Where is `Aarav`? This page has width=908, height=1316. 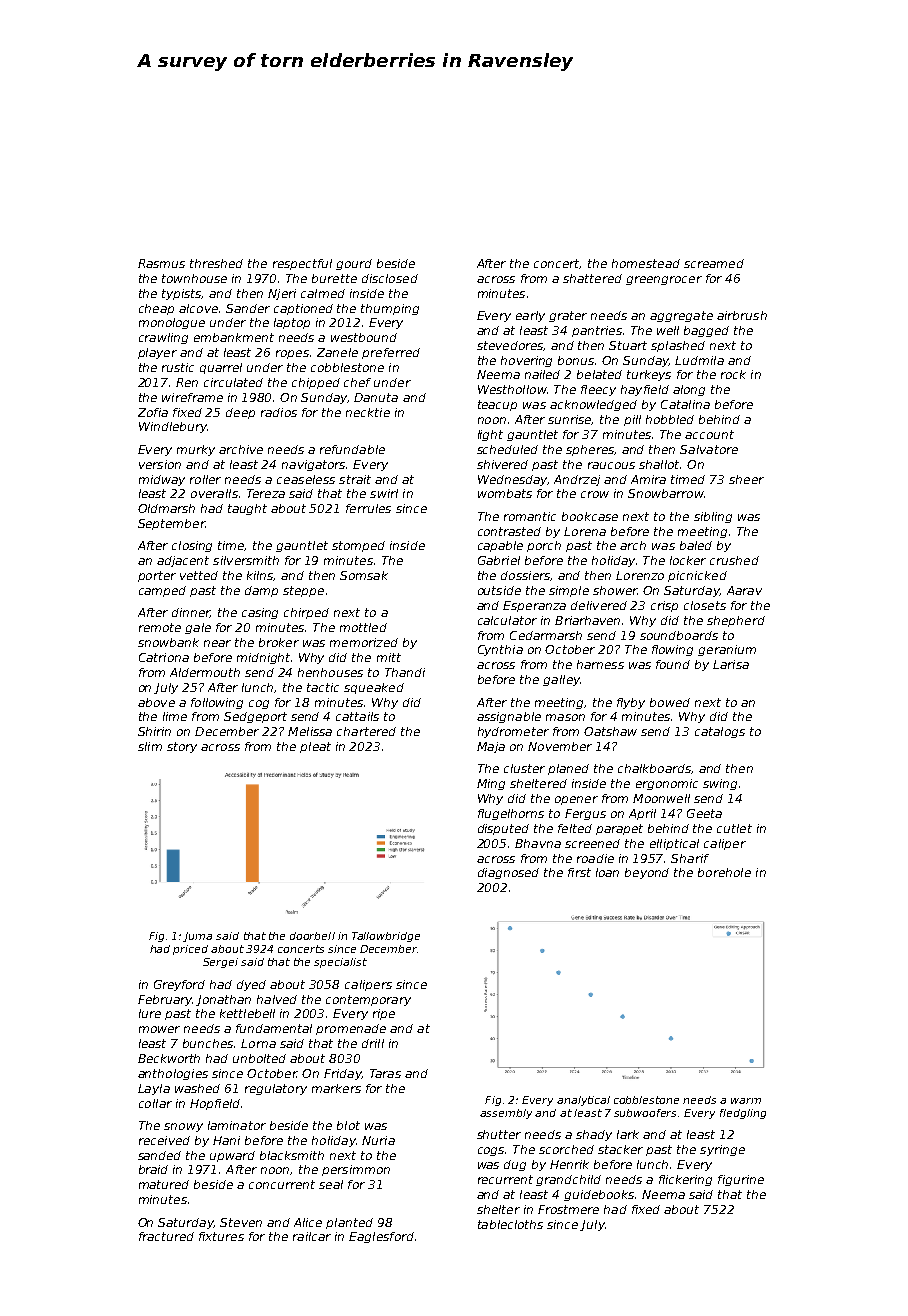
Aarav is located at coordinates (744, 590).
